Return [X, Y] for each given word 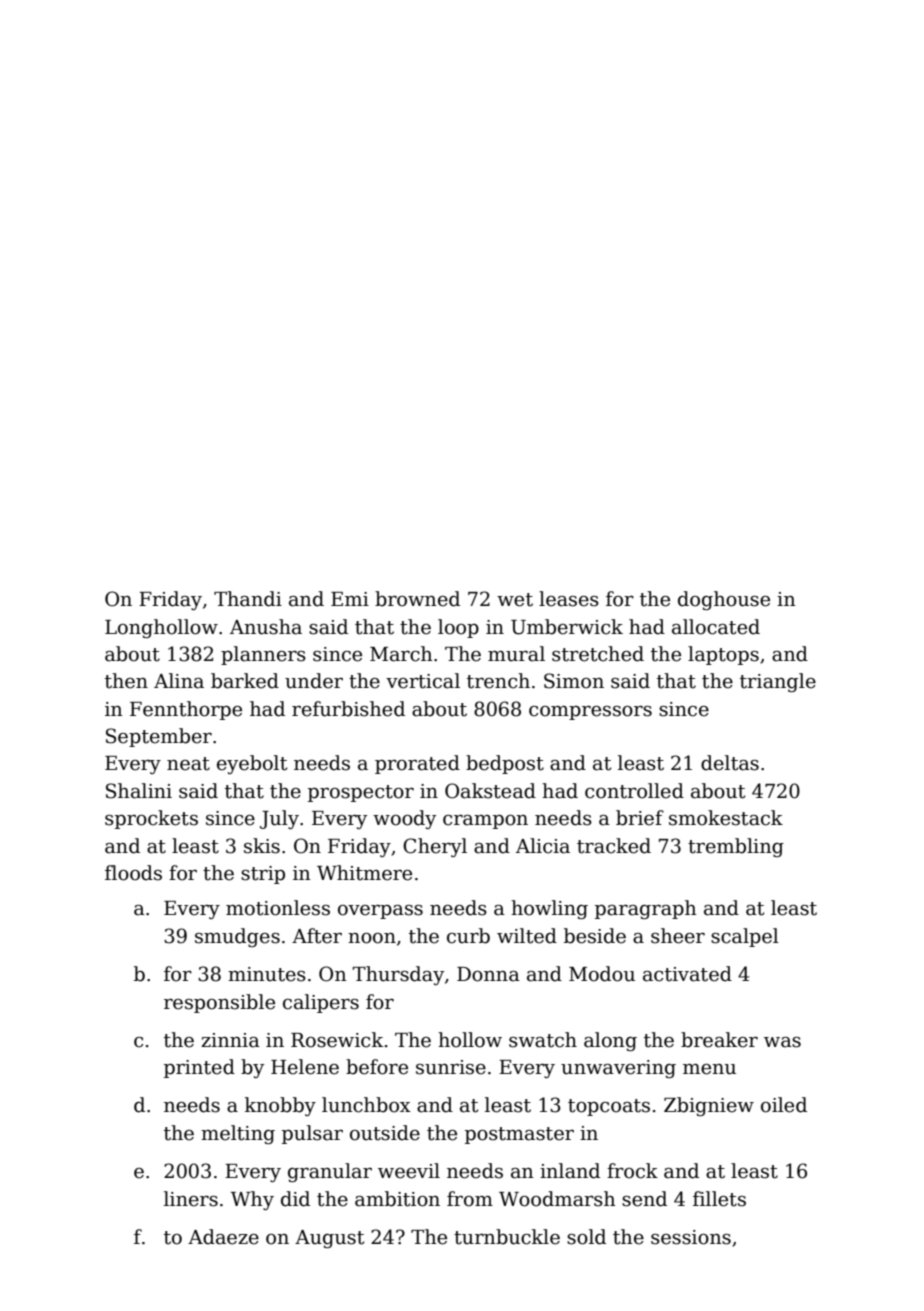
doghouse [724, 600]
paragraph [646, 909]
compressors [590, 713]
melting [238, 1134]
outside [385, 1133]
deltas [730, 763]
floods [133, 873]
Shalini [139, 791]
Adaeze [223, 1237]
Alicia [543, 846]
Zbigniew [709, 1106]
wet [515, 600]
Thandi [248, 599]
